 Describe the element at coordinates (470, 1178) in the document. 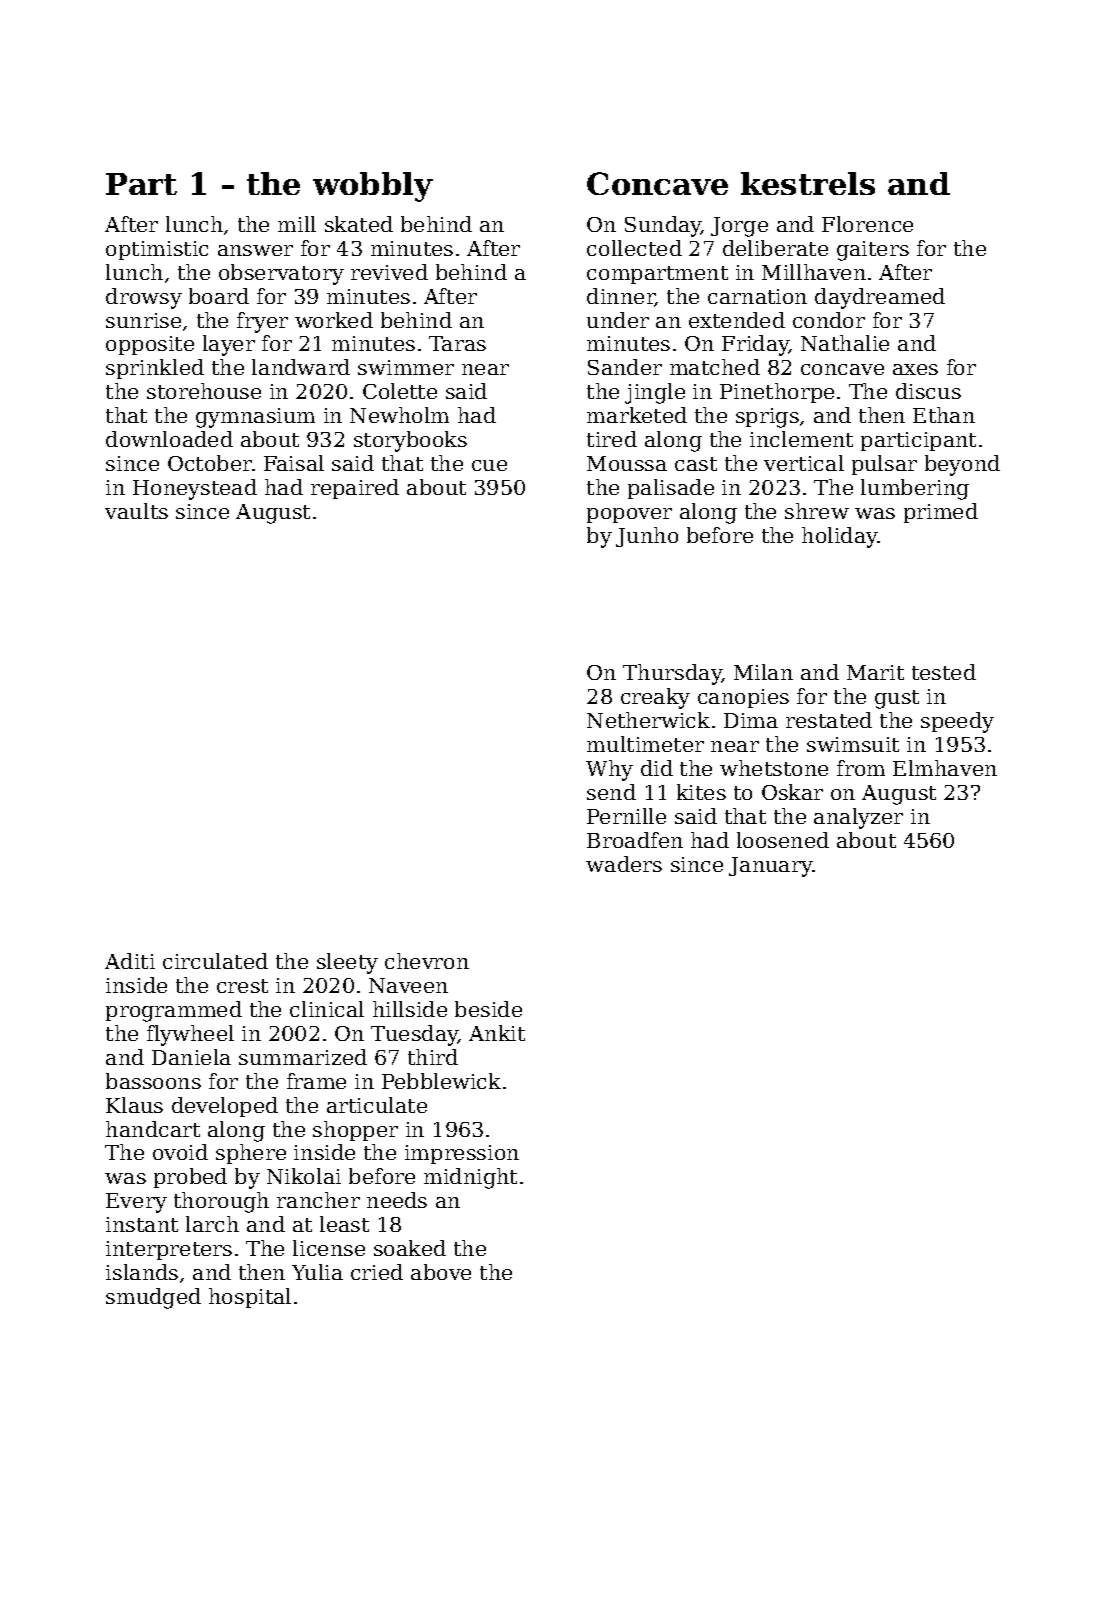

I see `midnight` at that location.
